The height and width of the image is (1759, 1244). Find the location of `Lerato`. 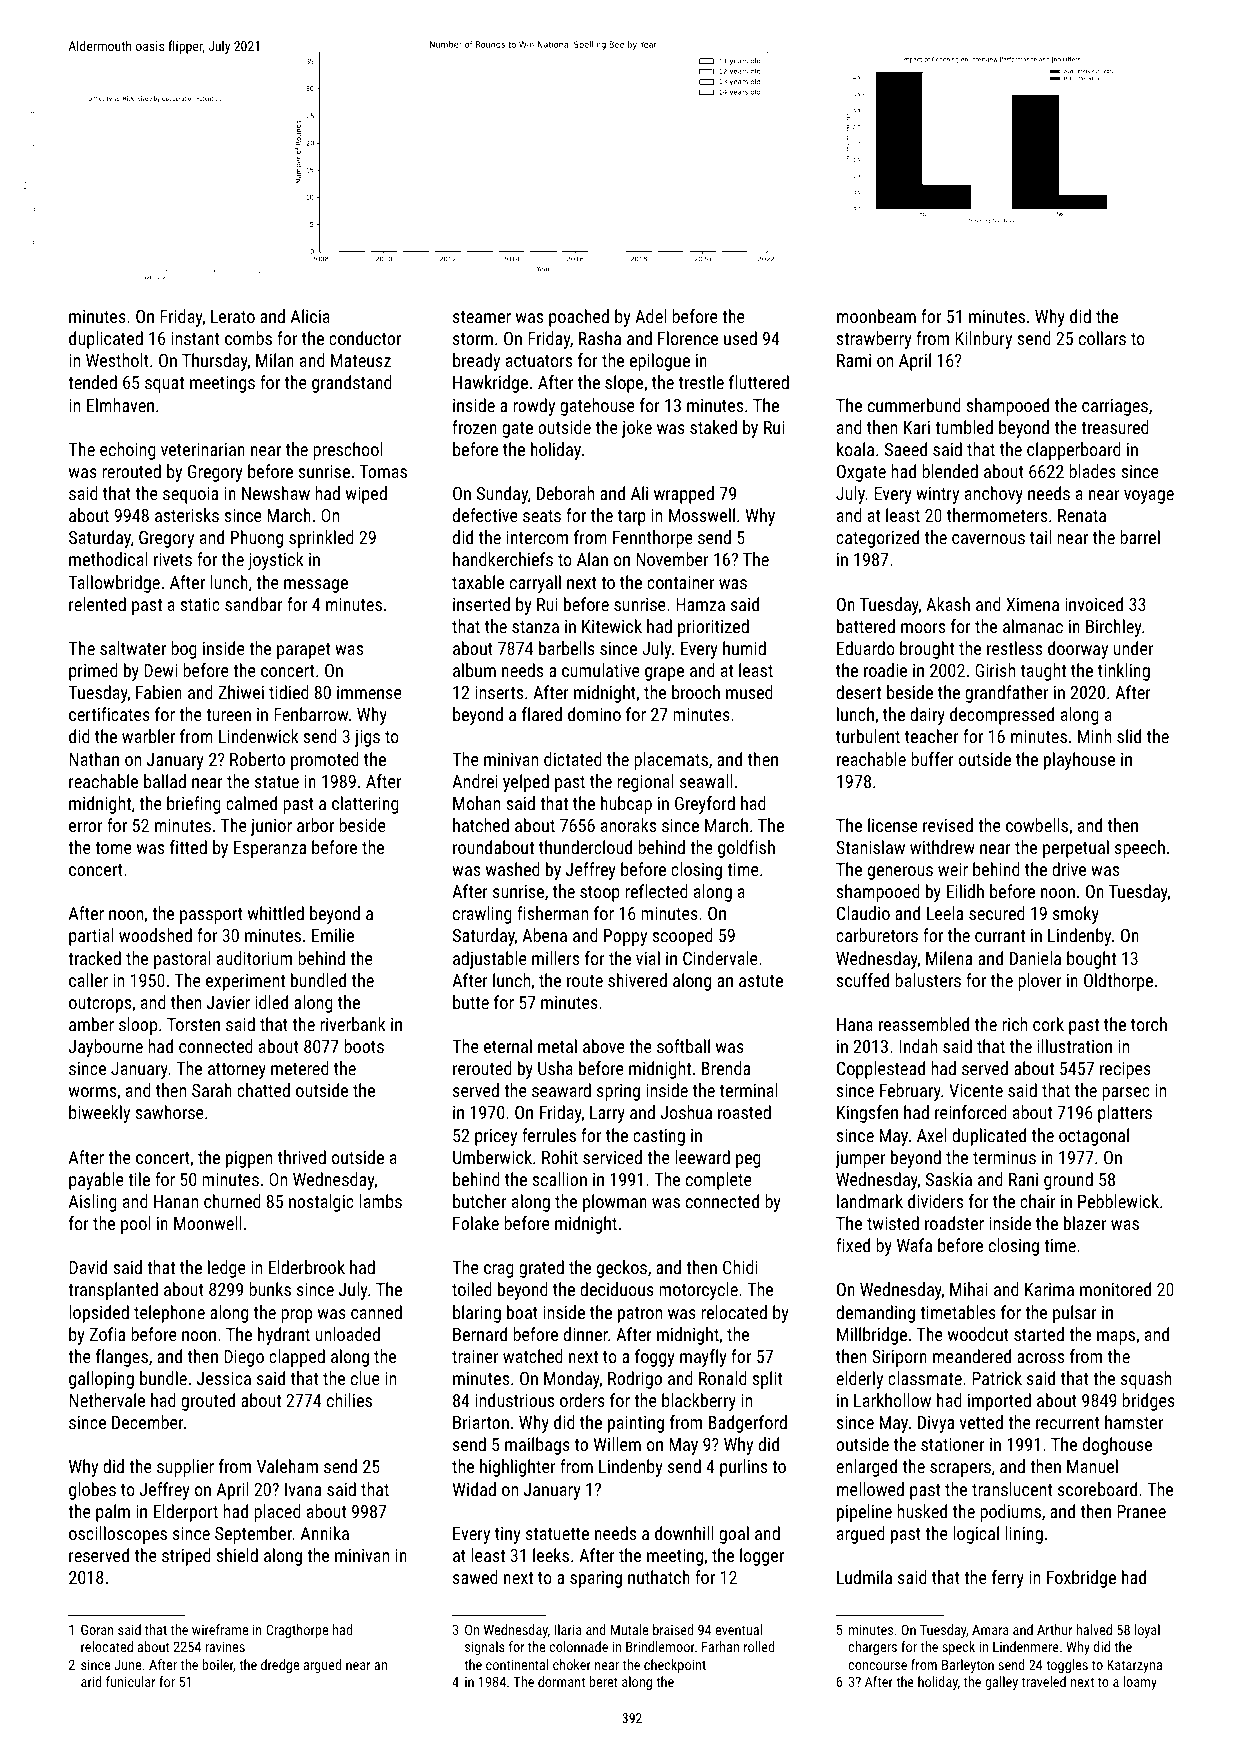

Lerato is located at coordinates (233, 316).
